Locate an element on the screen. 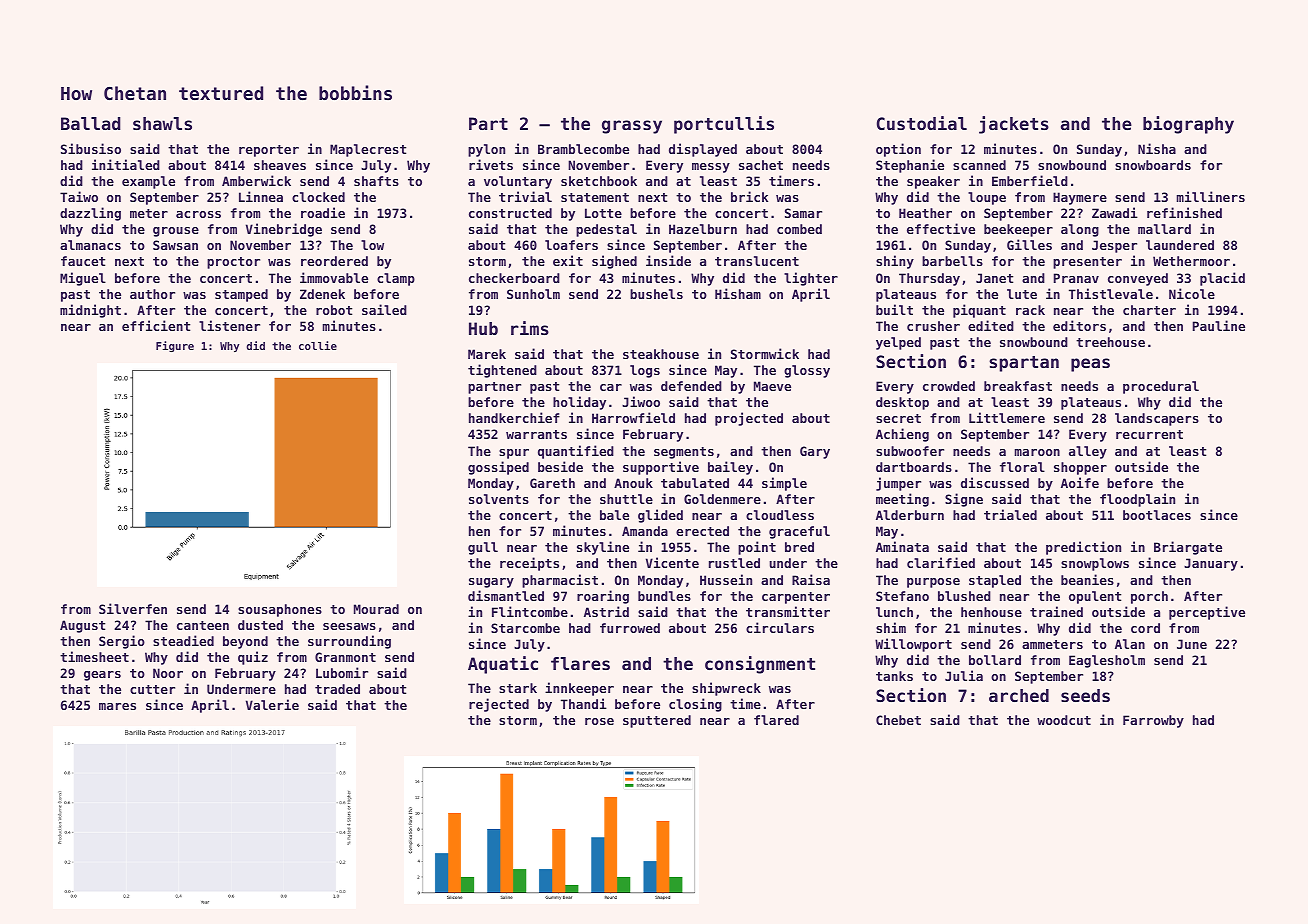  grassy is located at coordinates (632, 127).
